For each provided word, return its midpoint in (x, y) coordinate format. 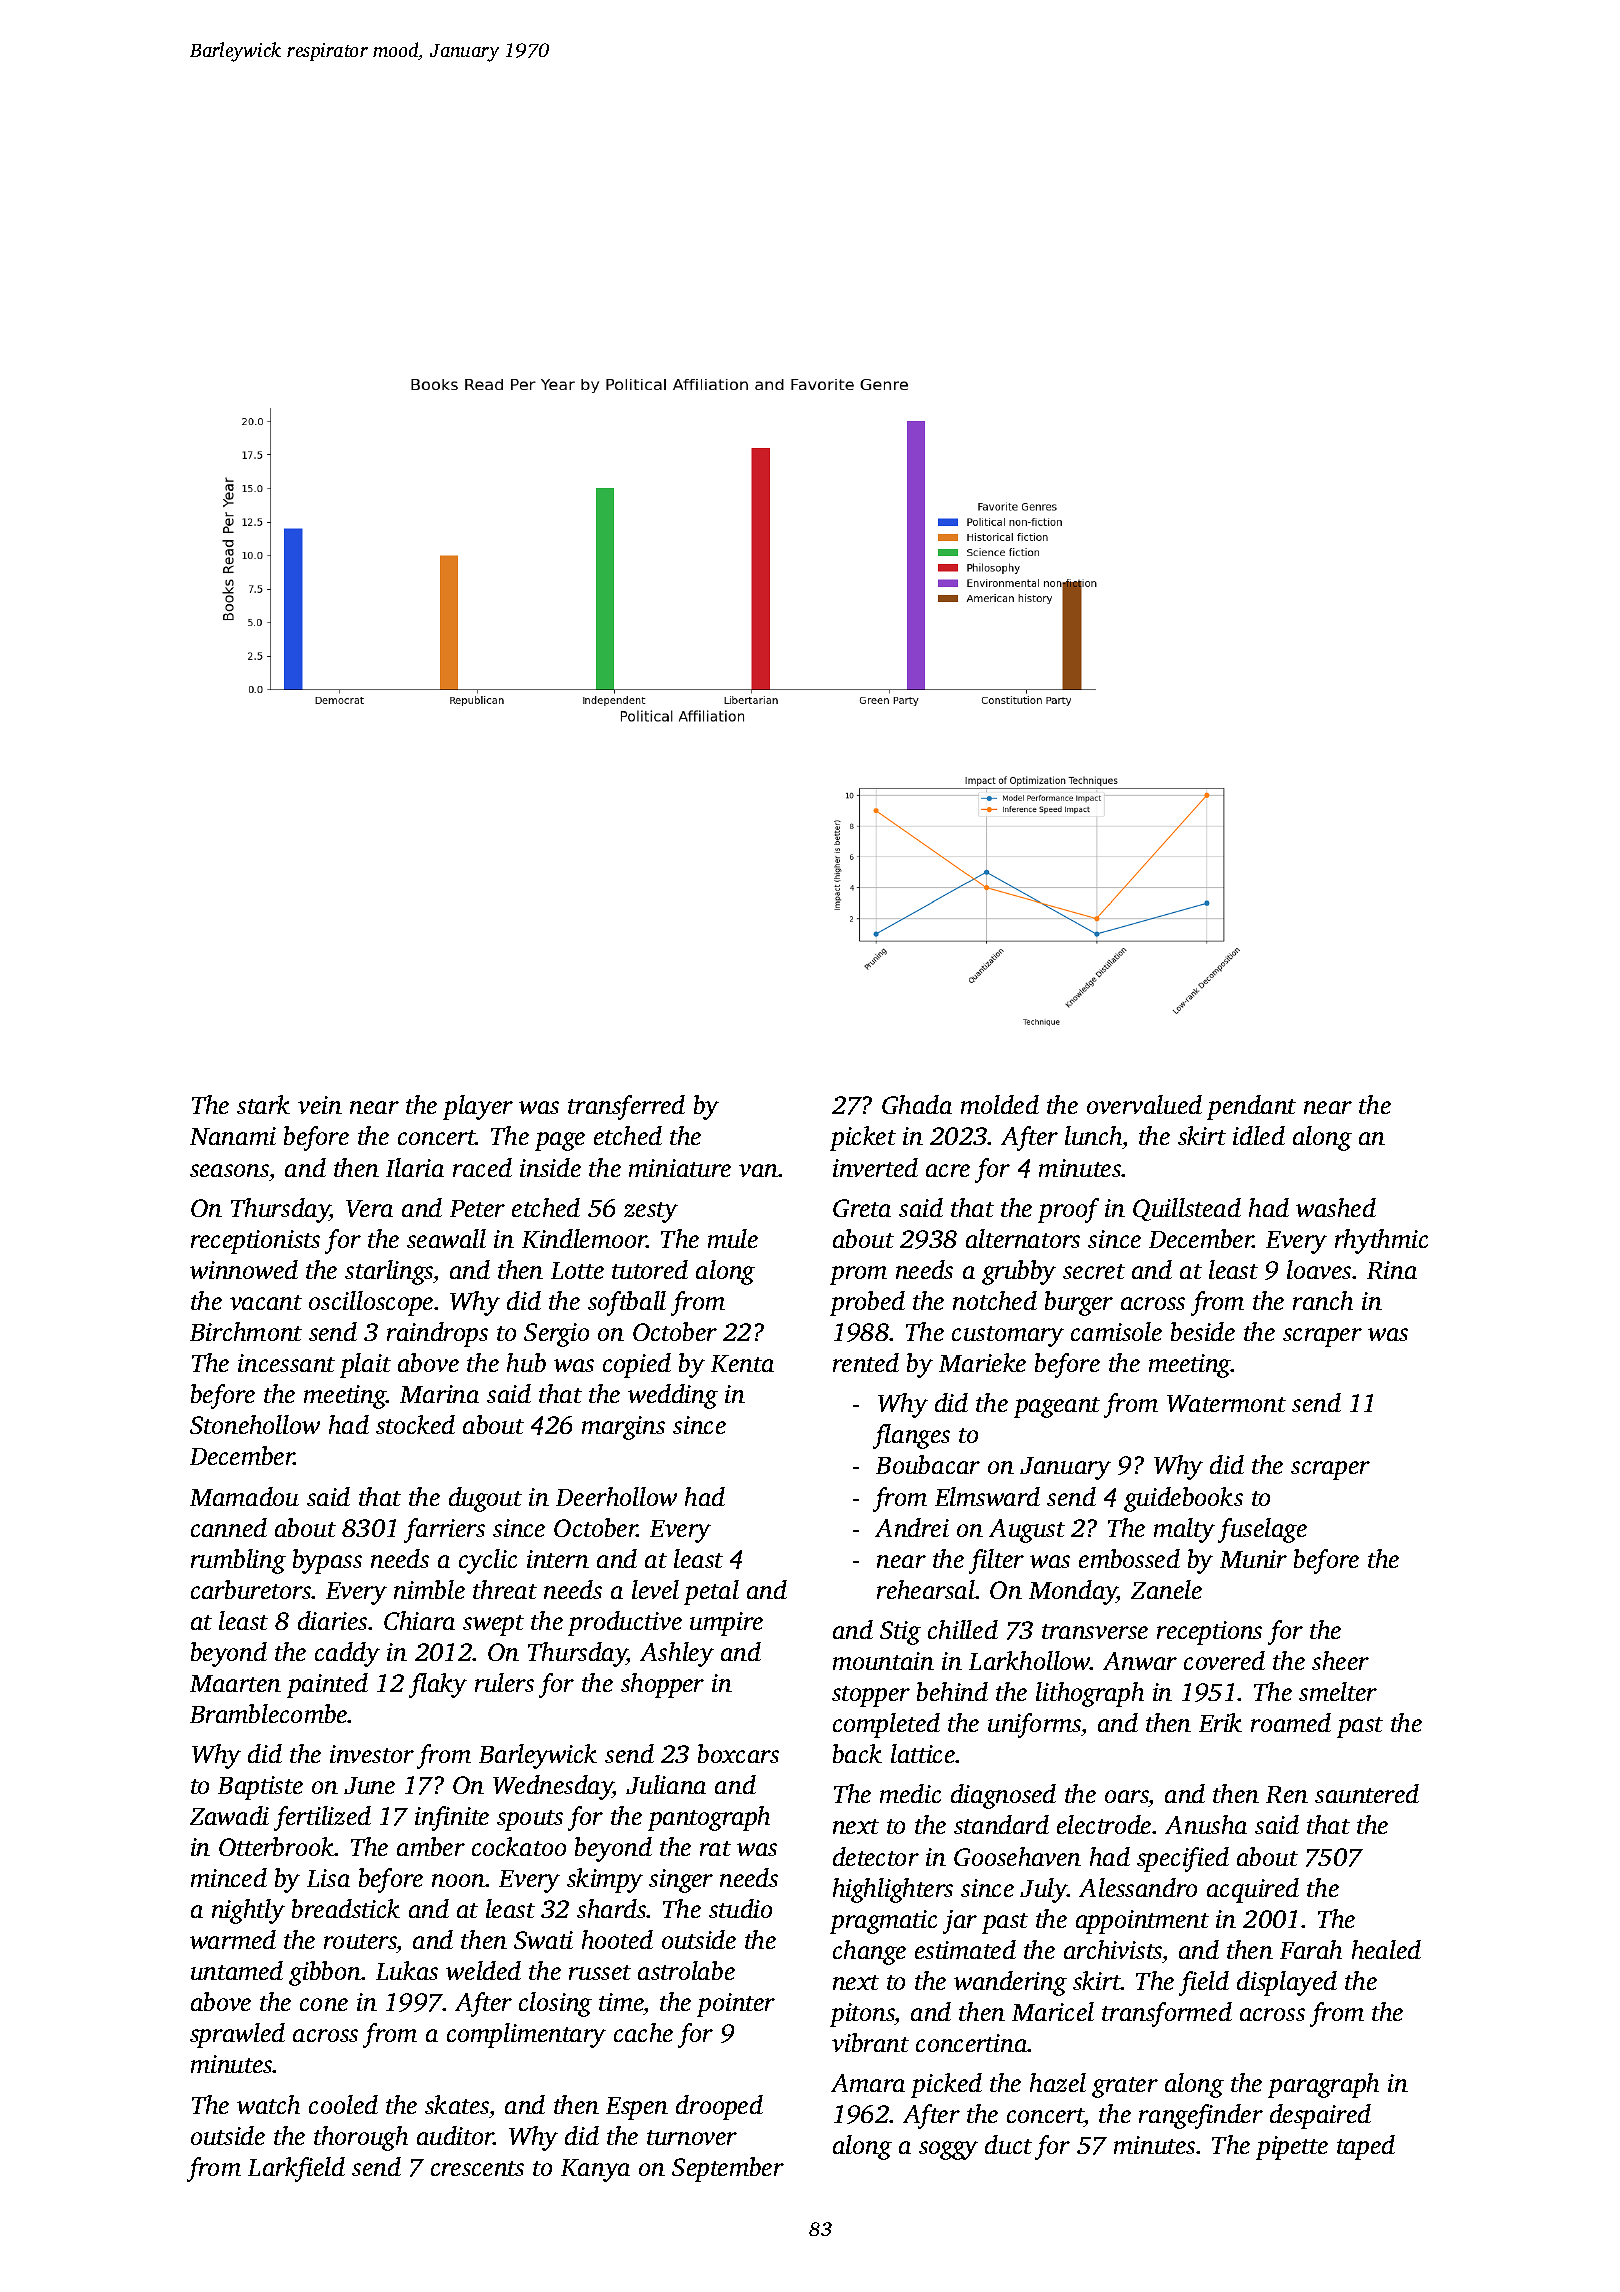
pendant (1251, 1107)
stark (263, 1104)
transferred (626, 1107)
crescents (477, 2168)
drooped (719, 2107)
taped (1366, 2147)
